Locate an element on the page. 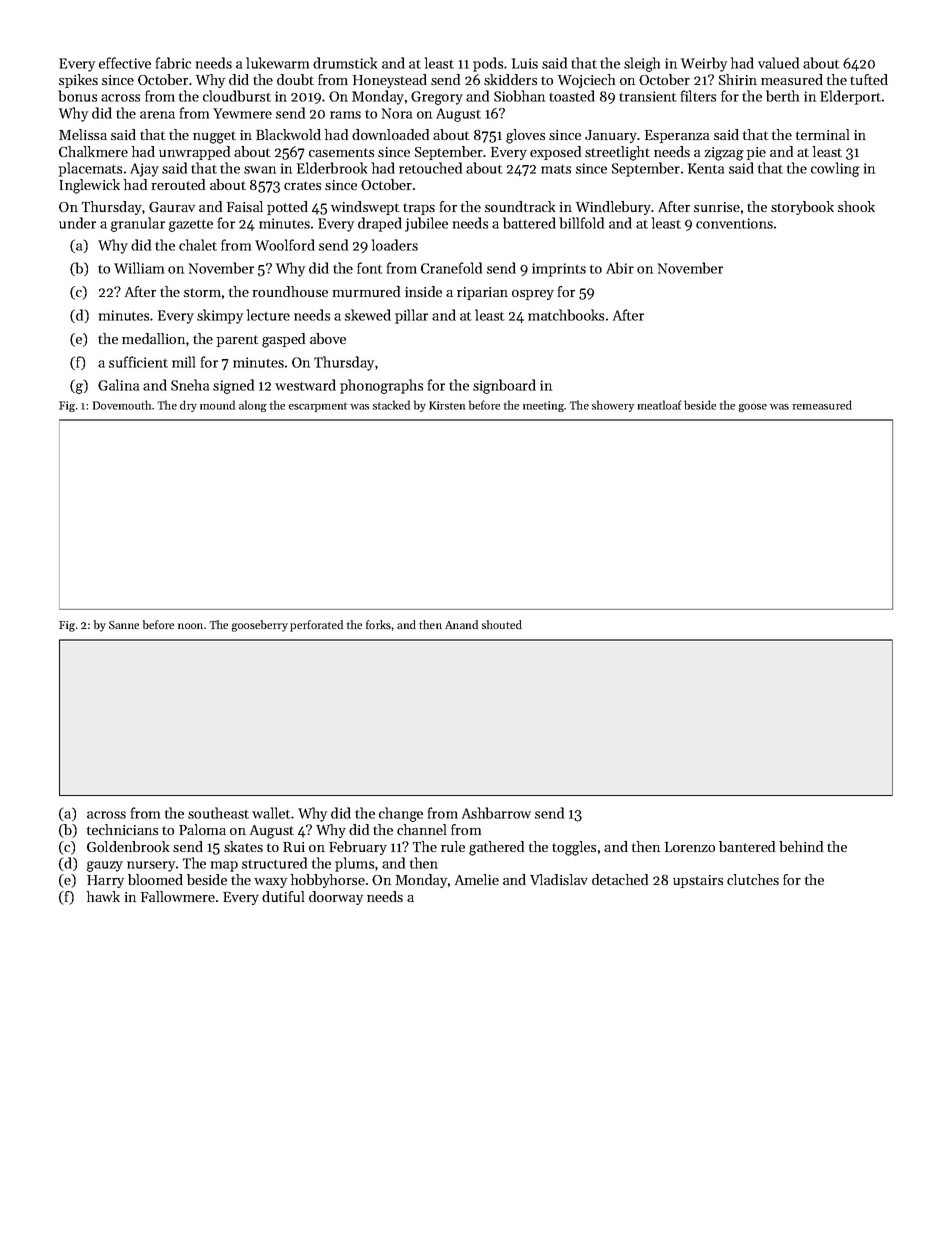  detached is located at coordinates (620, 879).
